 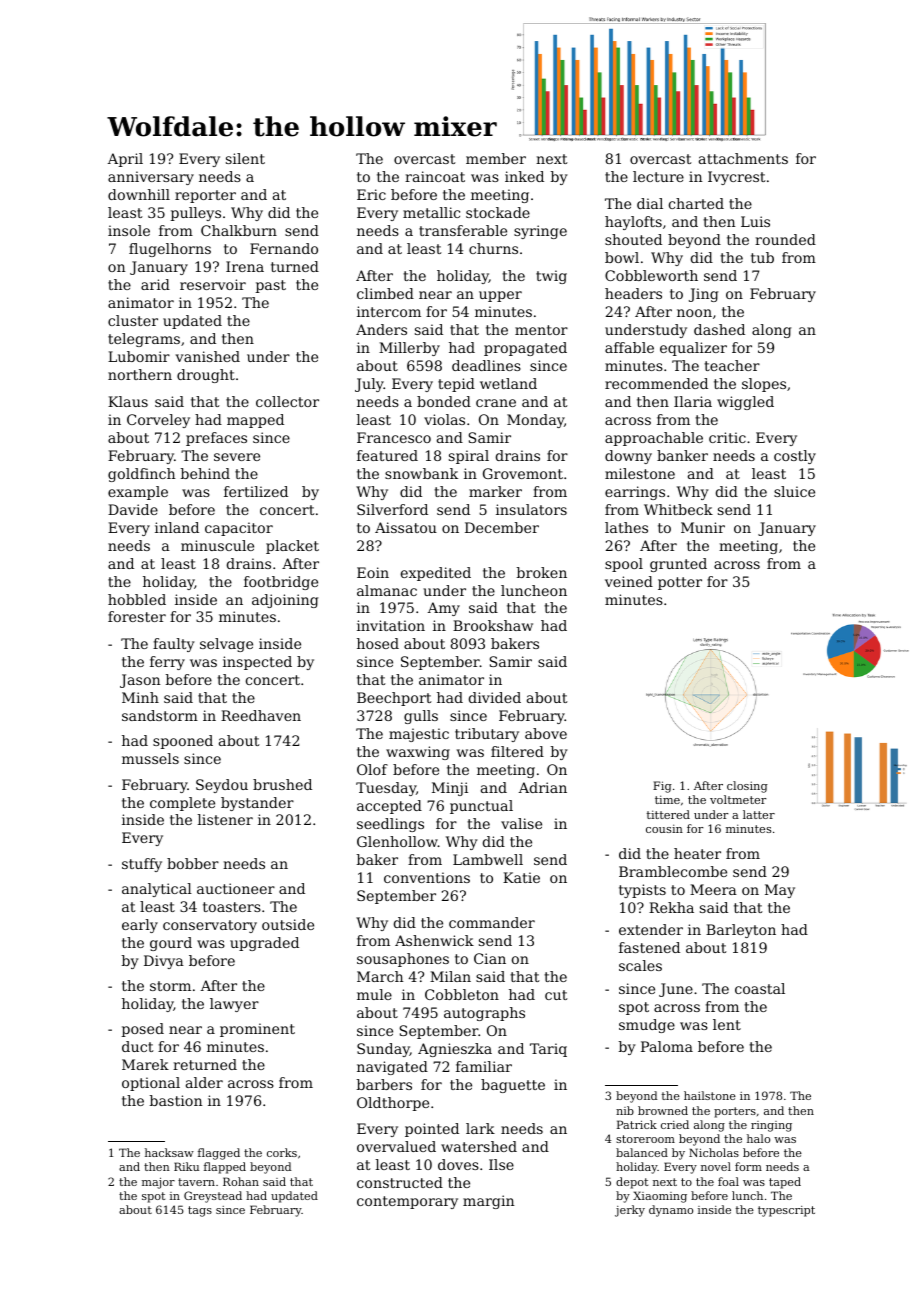 What do you see at coordinates (747, 787) in the screenshot?
I see `closing` at bounding box center [747, 787].
